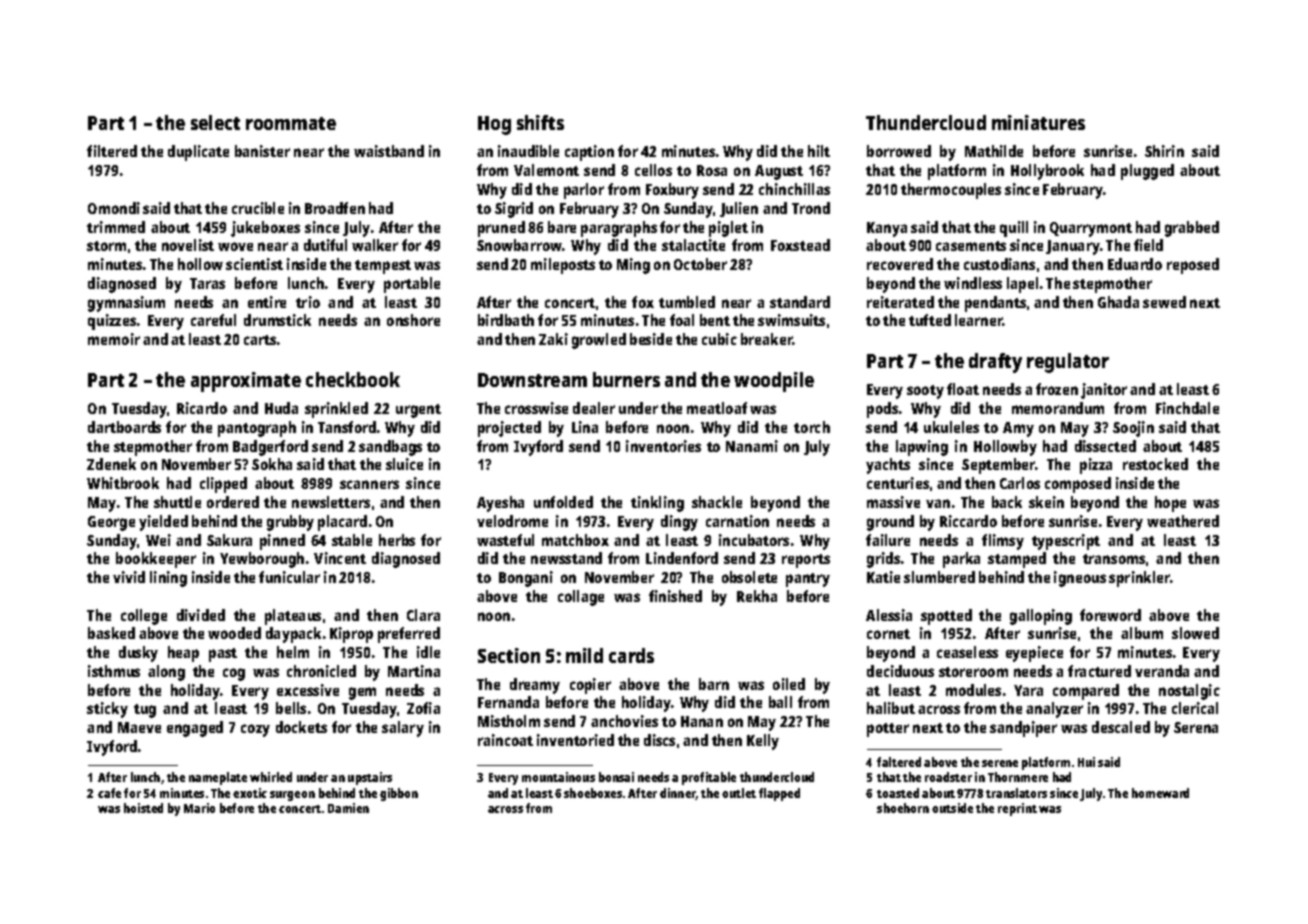 This screenshot has height=924, width=1308. What do you see at coordinates (254, 264) in the screenshot?
I see `scientist` at bounding box center [254, 264].
